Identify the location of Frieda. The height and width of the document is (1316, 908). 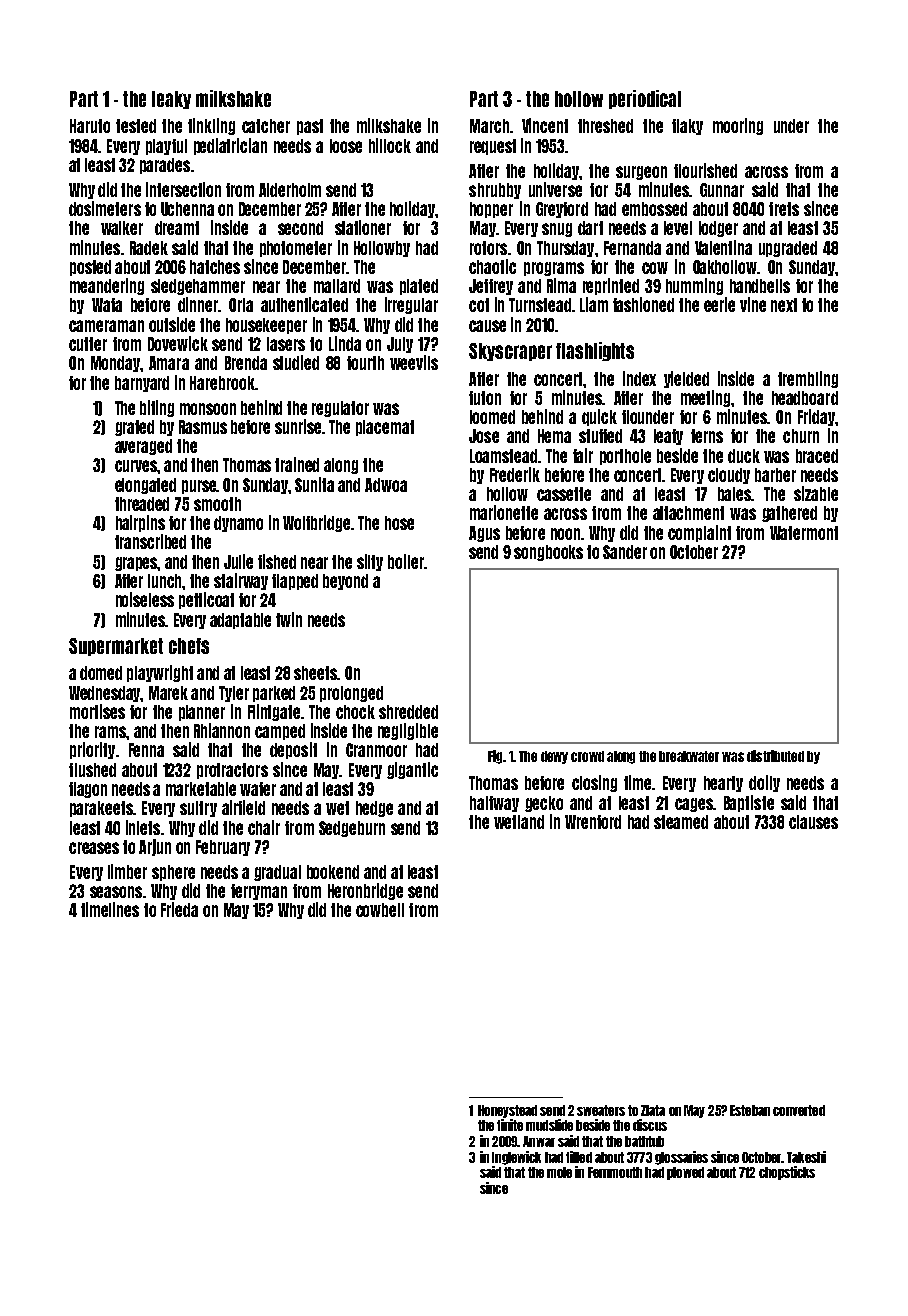
(179, 909).
